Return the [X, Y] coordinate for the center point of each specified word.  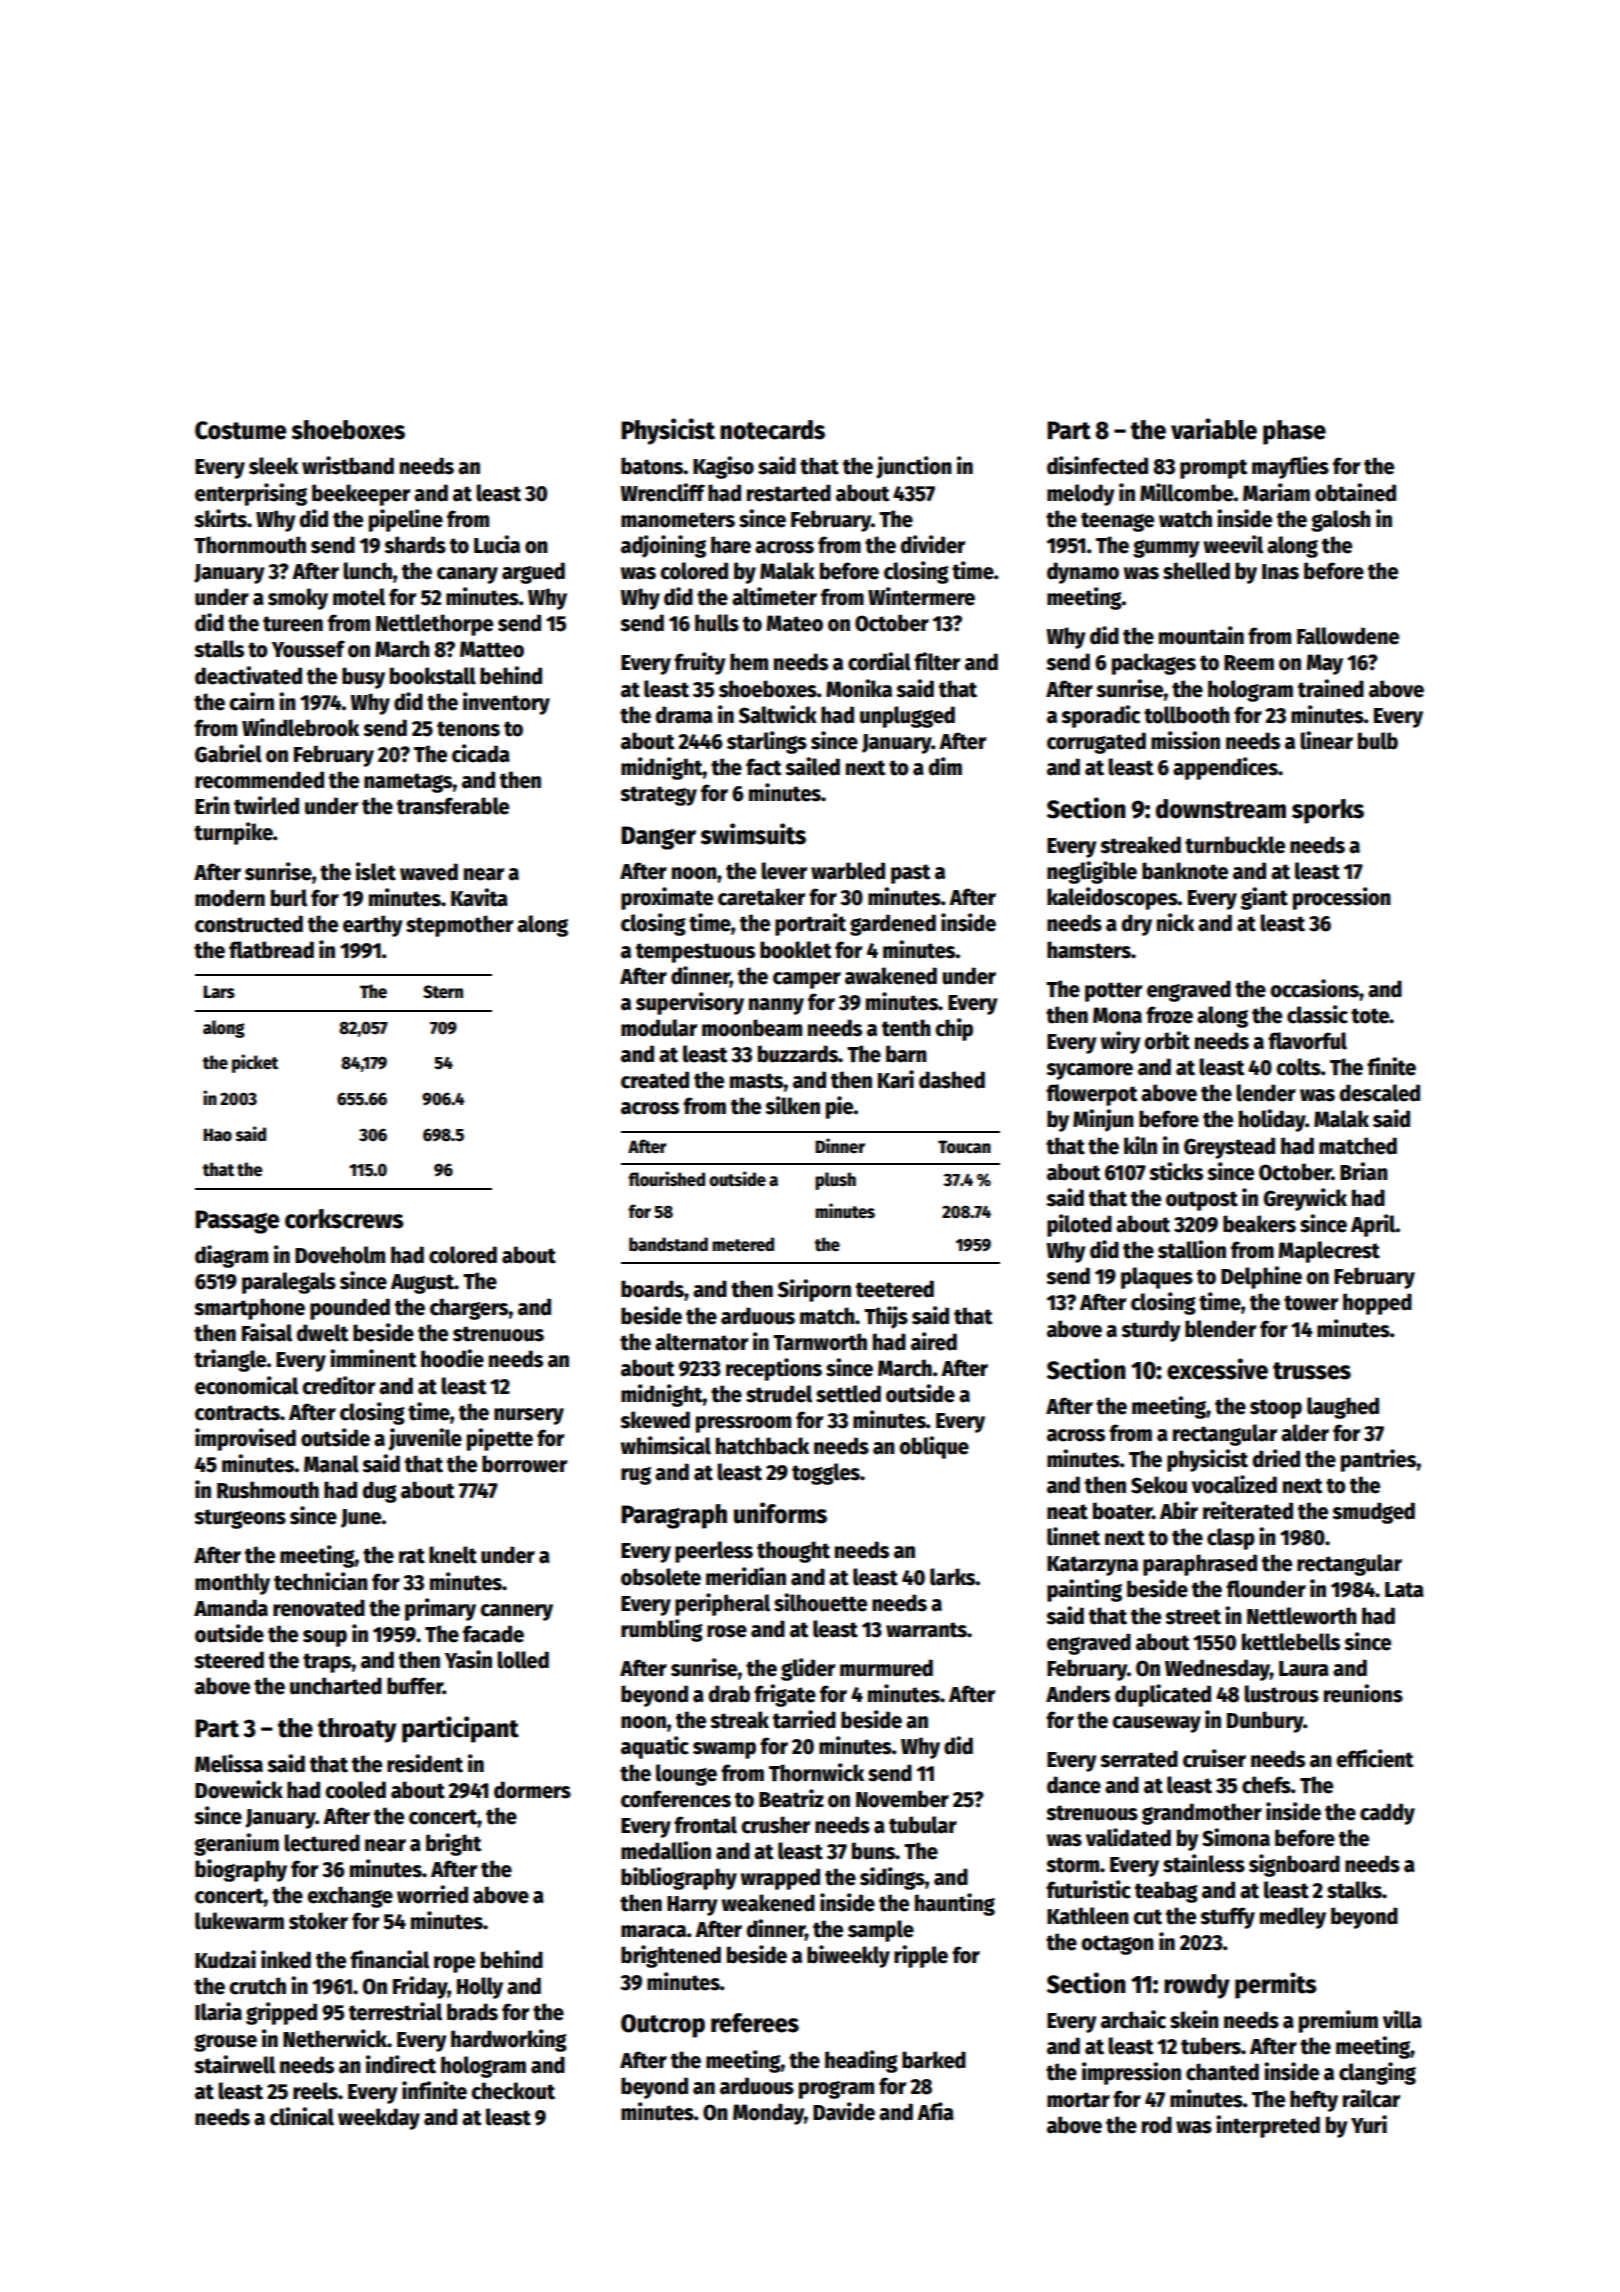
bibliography [679, 1878]
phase [1294, 432]
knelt [453, 1555]
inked [286, 1959]
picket [255, 1063]
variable [1214, 429]
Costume [240, 430]
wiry [1120, 1042]
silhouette [820, 1602]
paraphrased [1200, 1565]
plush [835, 1181]
